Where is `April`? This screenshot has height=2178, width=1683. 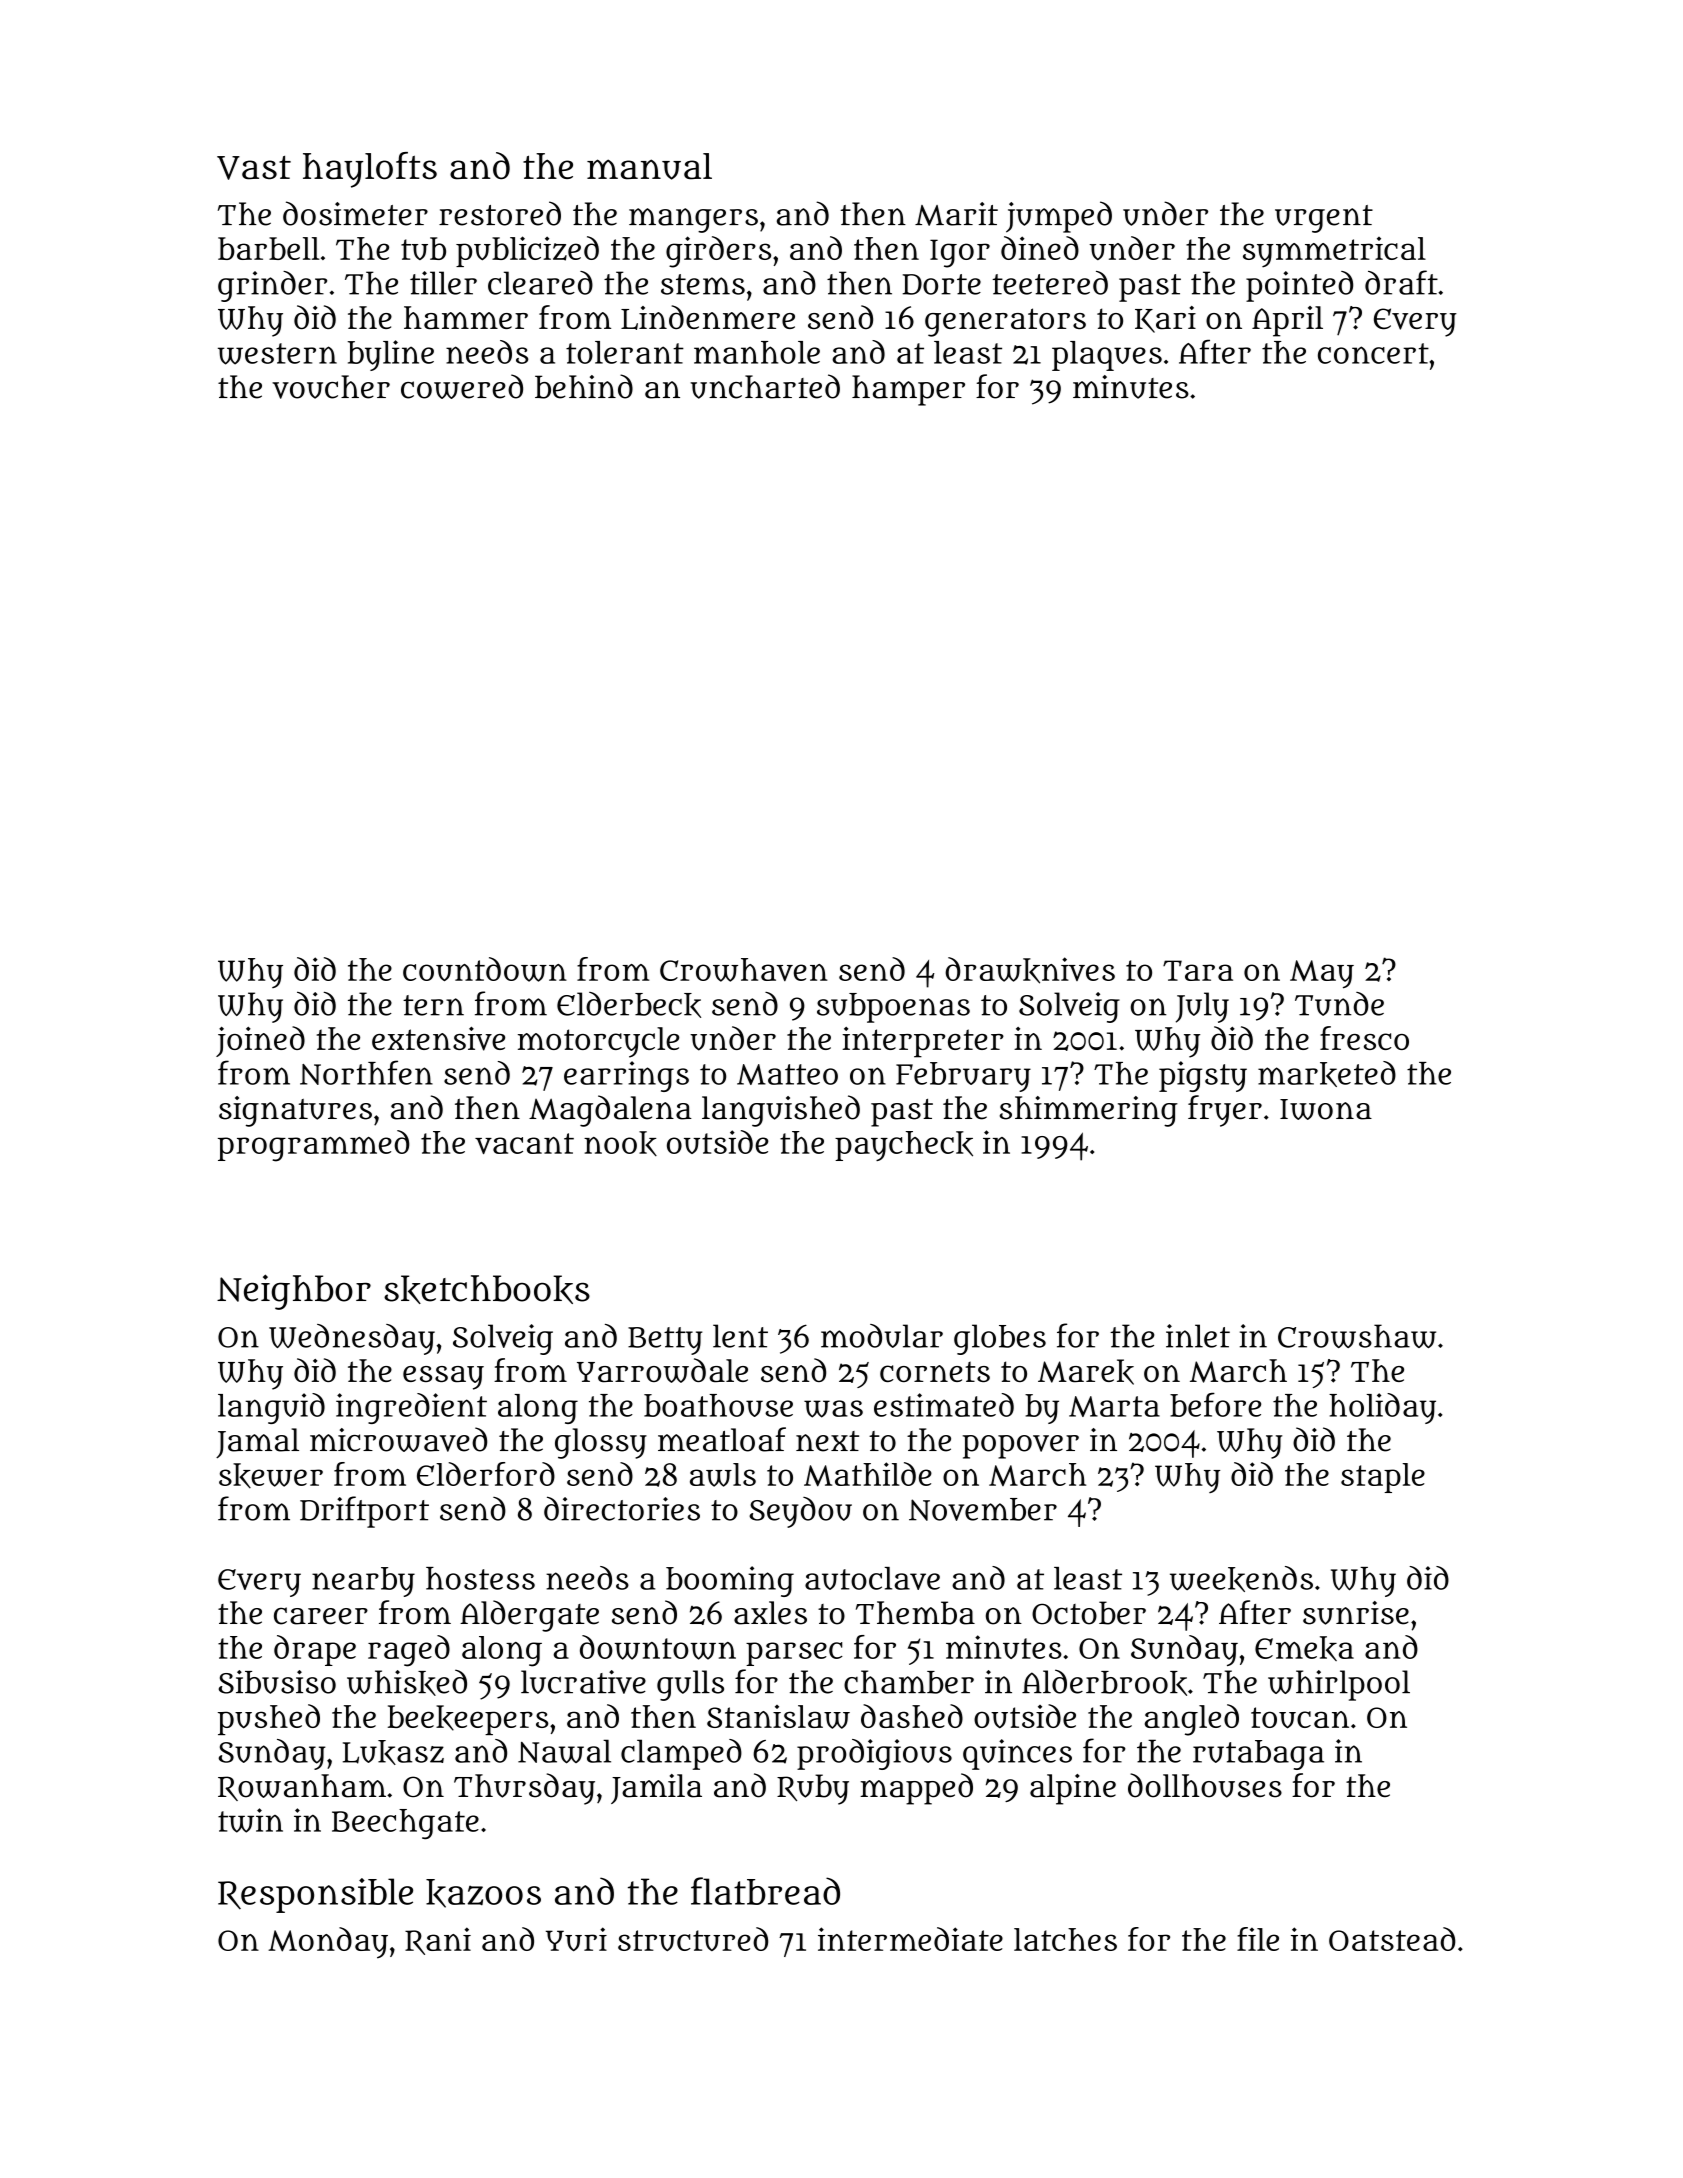
April is located at coordinates (1287, 321).
